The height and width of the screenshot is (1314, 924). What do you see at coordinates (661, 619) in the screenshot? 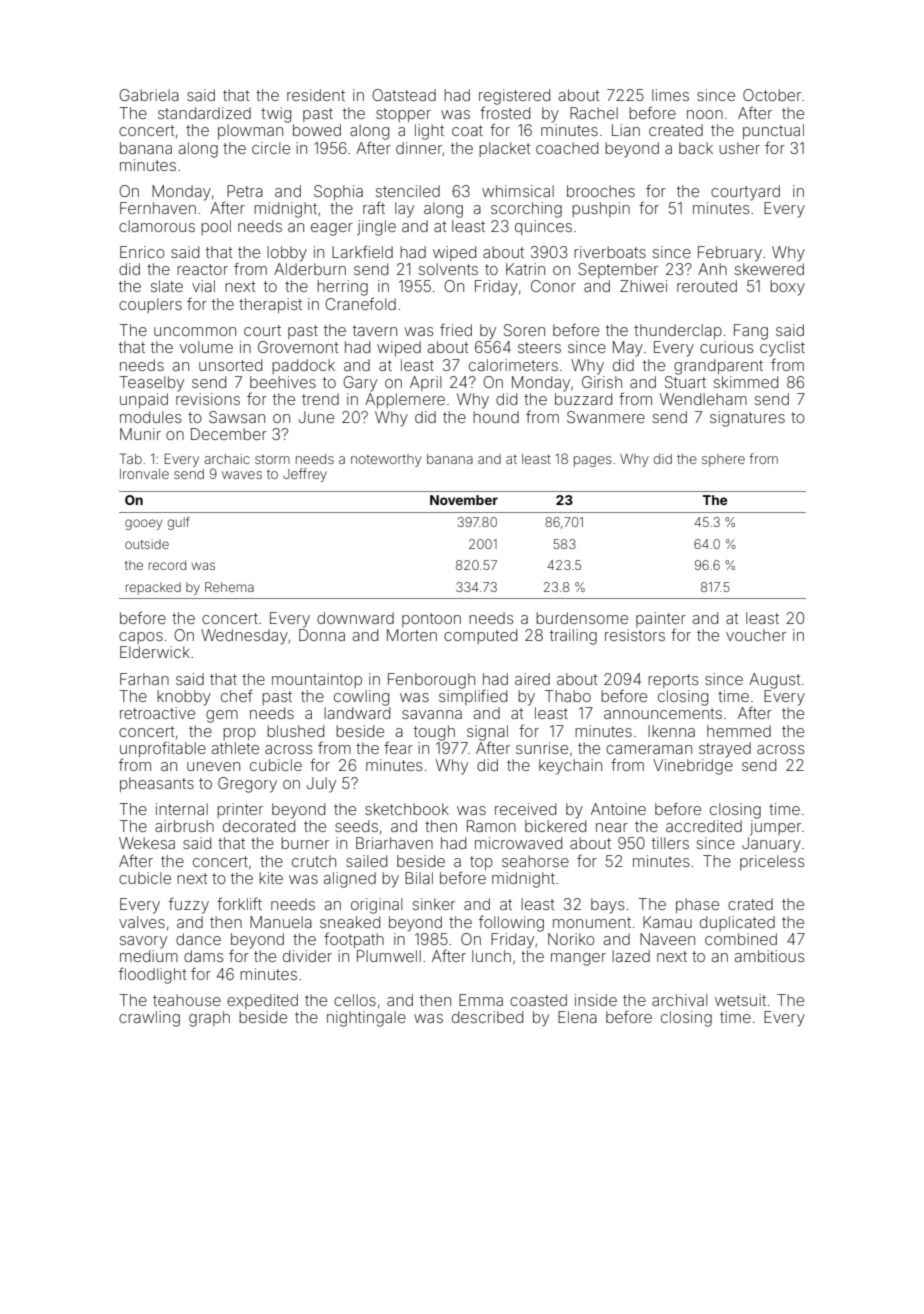
I see `painter` at bounding box center [661, 619].
